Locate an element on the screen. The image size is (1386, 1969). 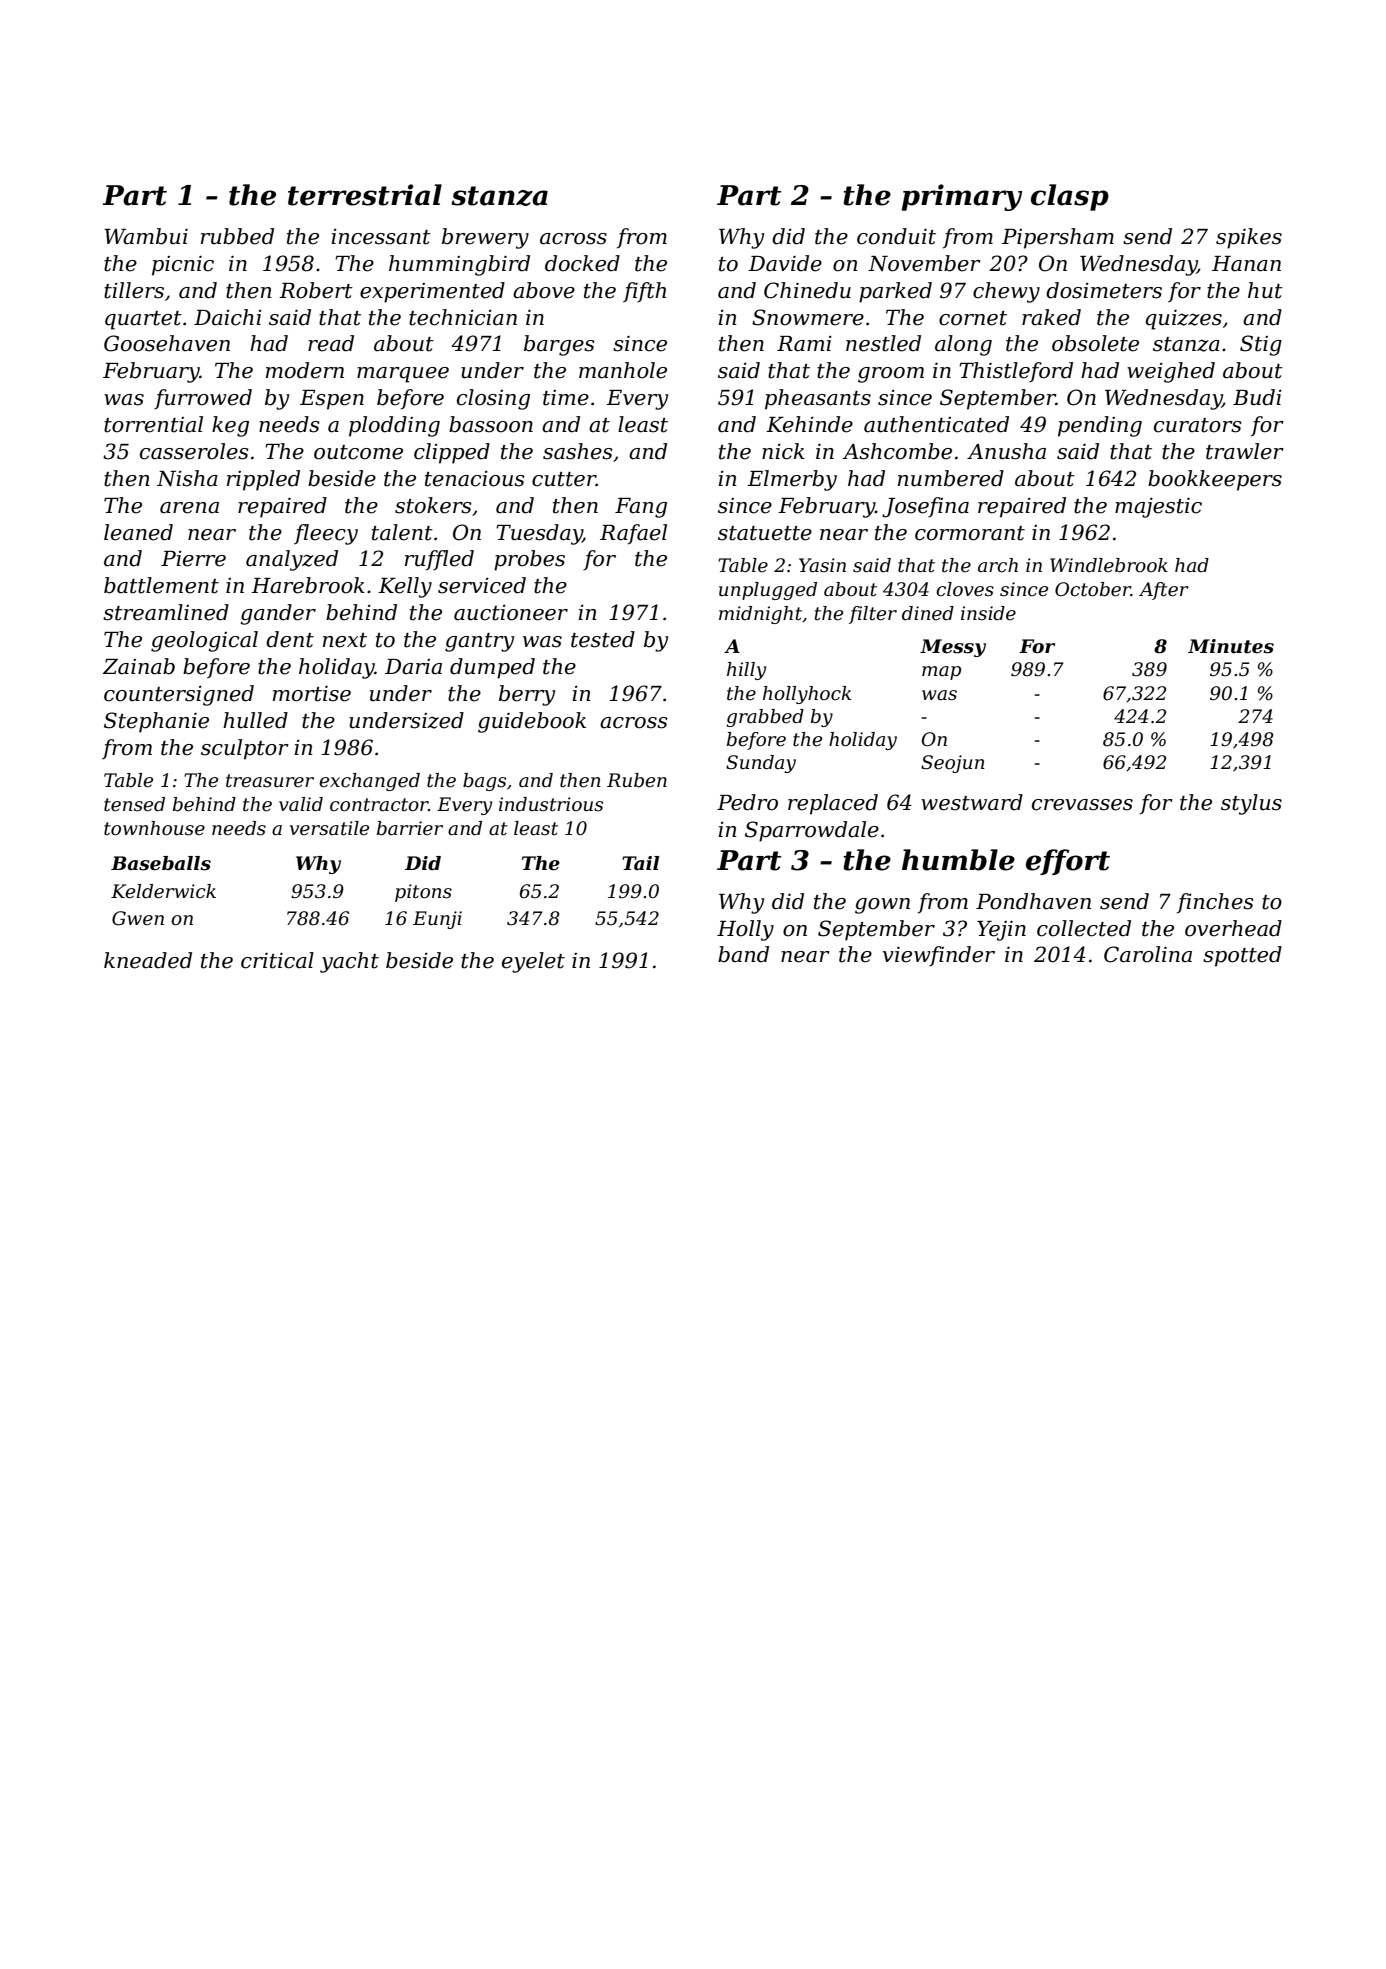
Goosehaven is located at coordinates (167, 343).
